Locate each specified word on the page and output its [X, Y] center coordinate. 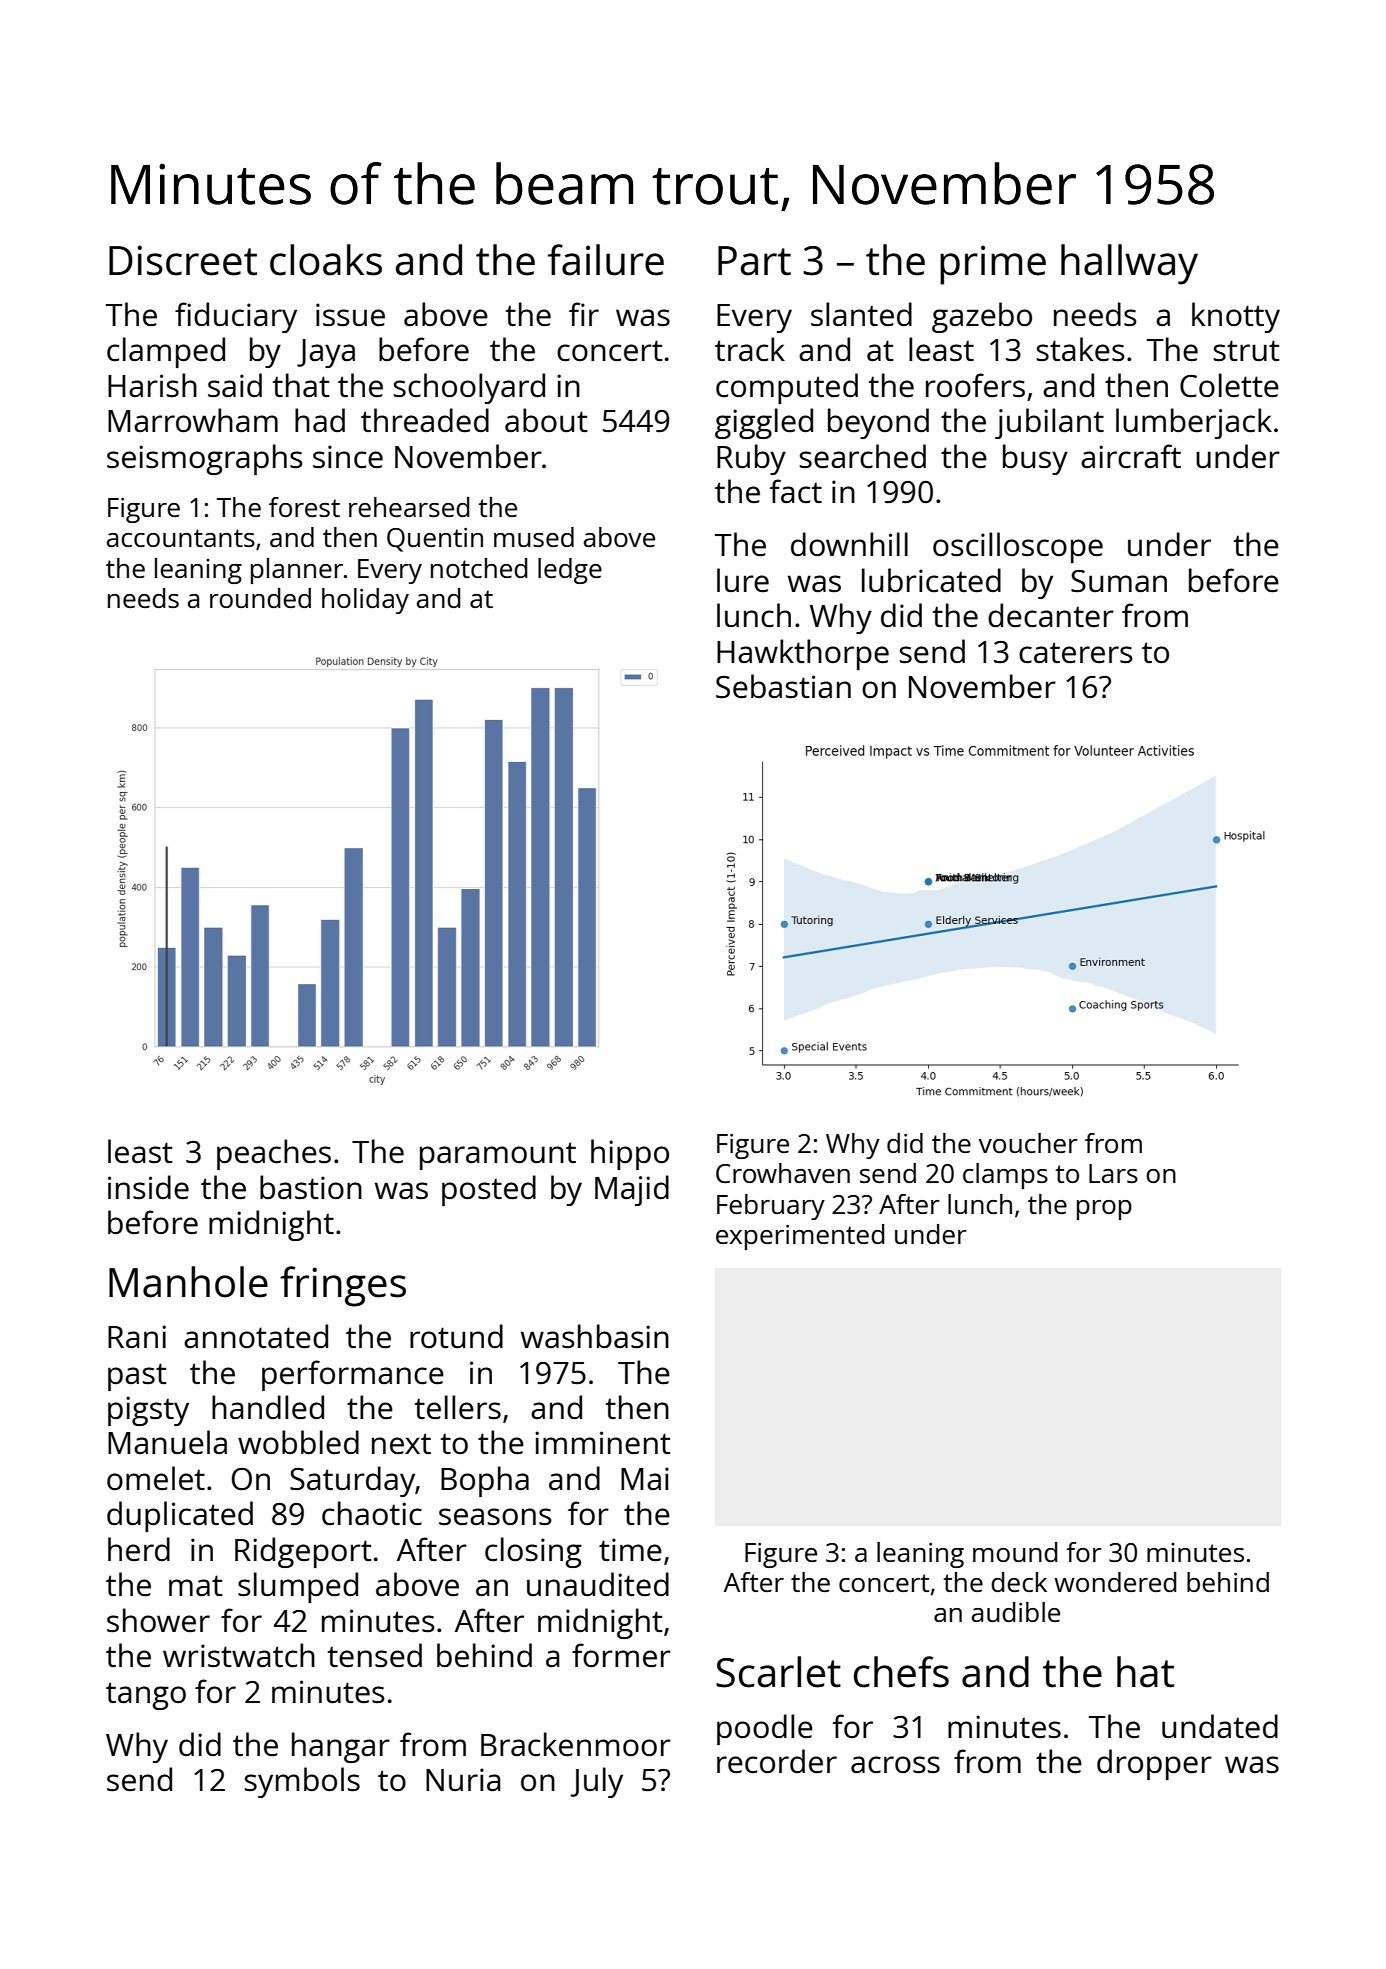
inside [148, 1187]
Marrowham [193, 420]
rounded [260, 598]
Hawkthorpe [803, 654]
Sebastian [783, 686]
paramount [498, 1156]
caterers [1076, 653]
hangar [341, 1747]
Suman [1119, 581]
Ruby [751, 459]
